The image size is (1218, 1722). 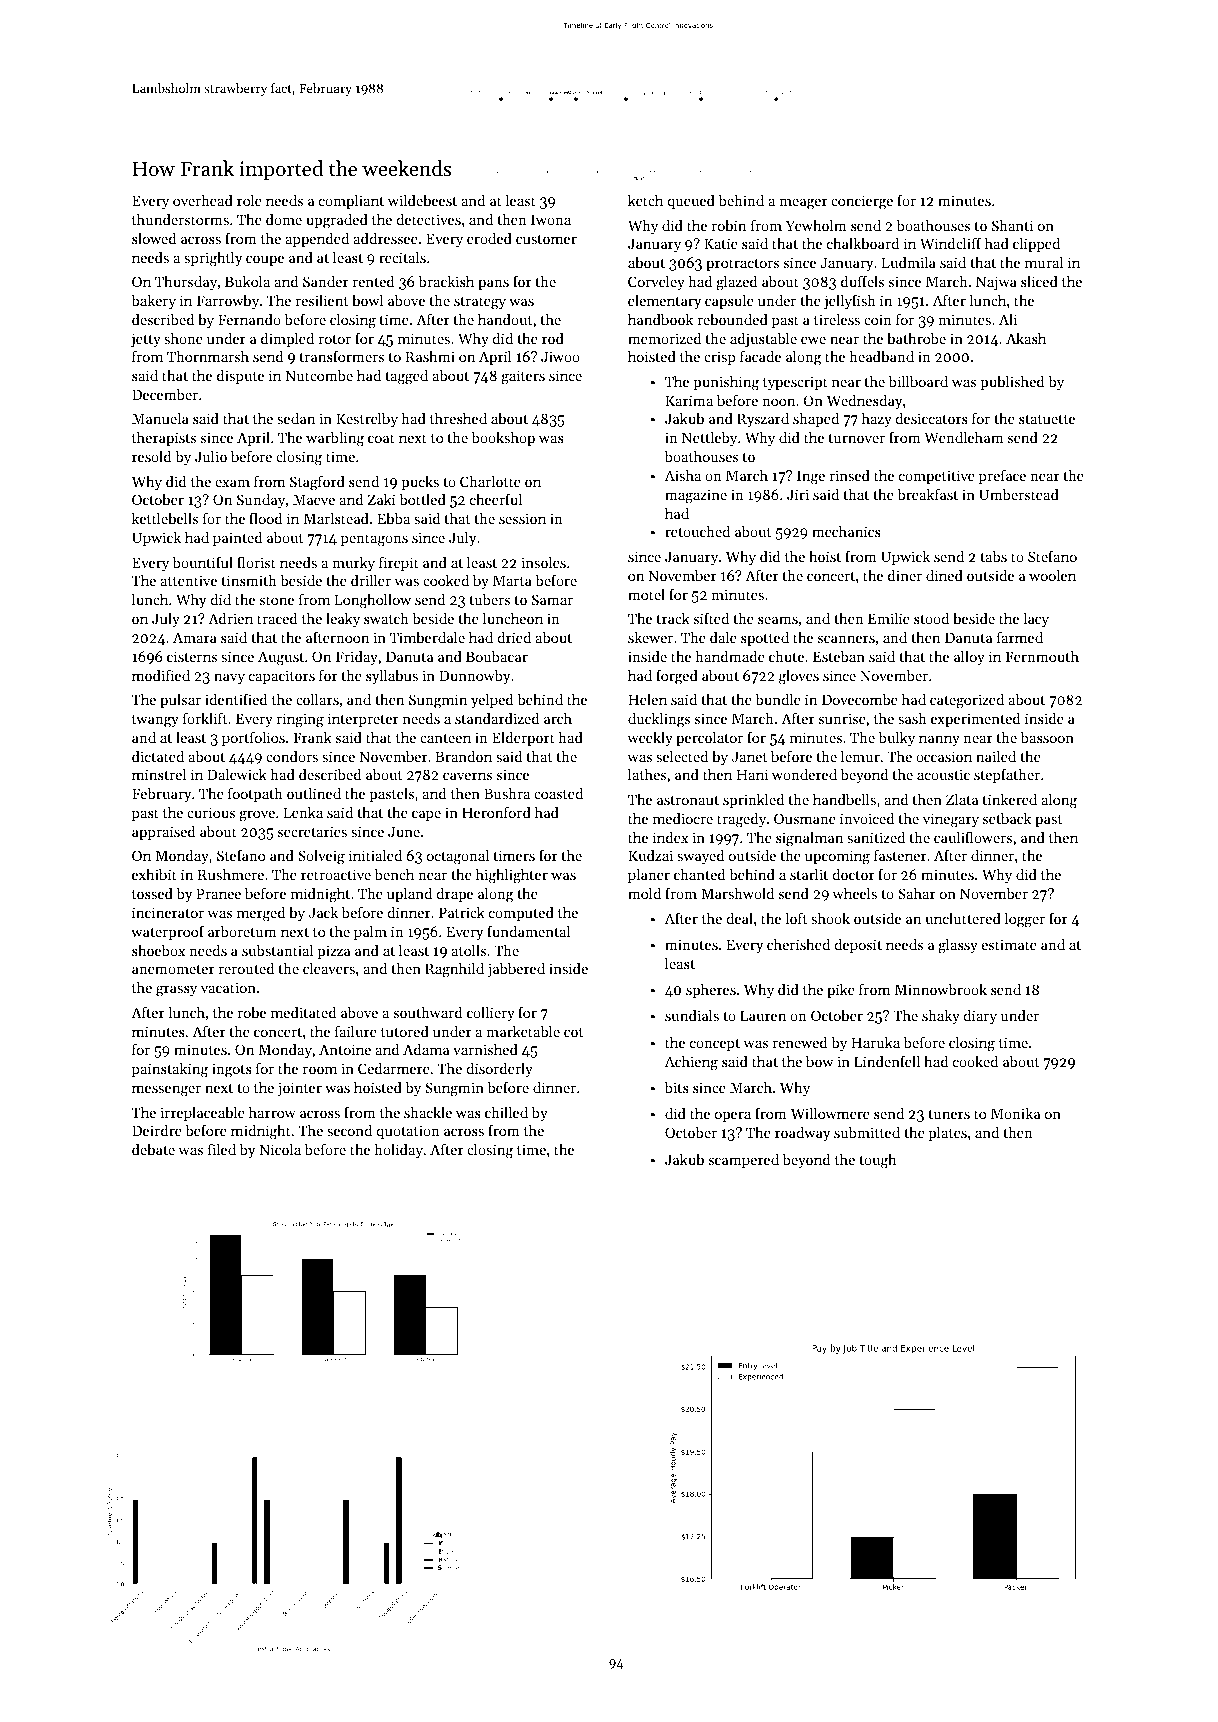 I want to click on slowed, so click(x=154, y=238).
